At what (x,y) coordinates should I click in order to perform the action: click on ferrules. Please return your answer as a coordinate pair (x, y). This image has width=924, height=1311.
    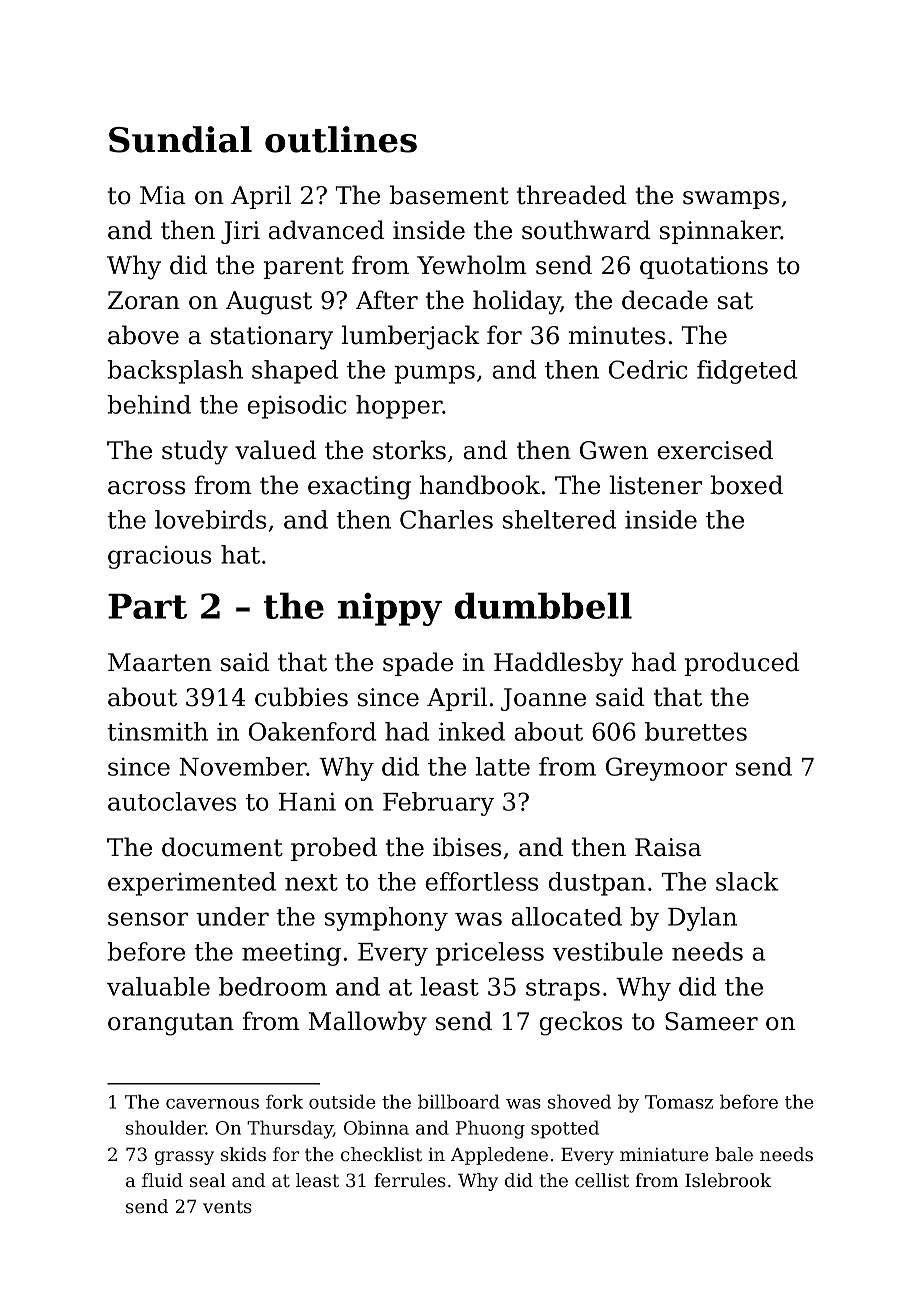
    Looking at the image, I should click on (410, 1180).
